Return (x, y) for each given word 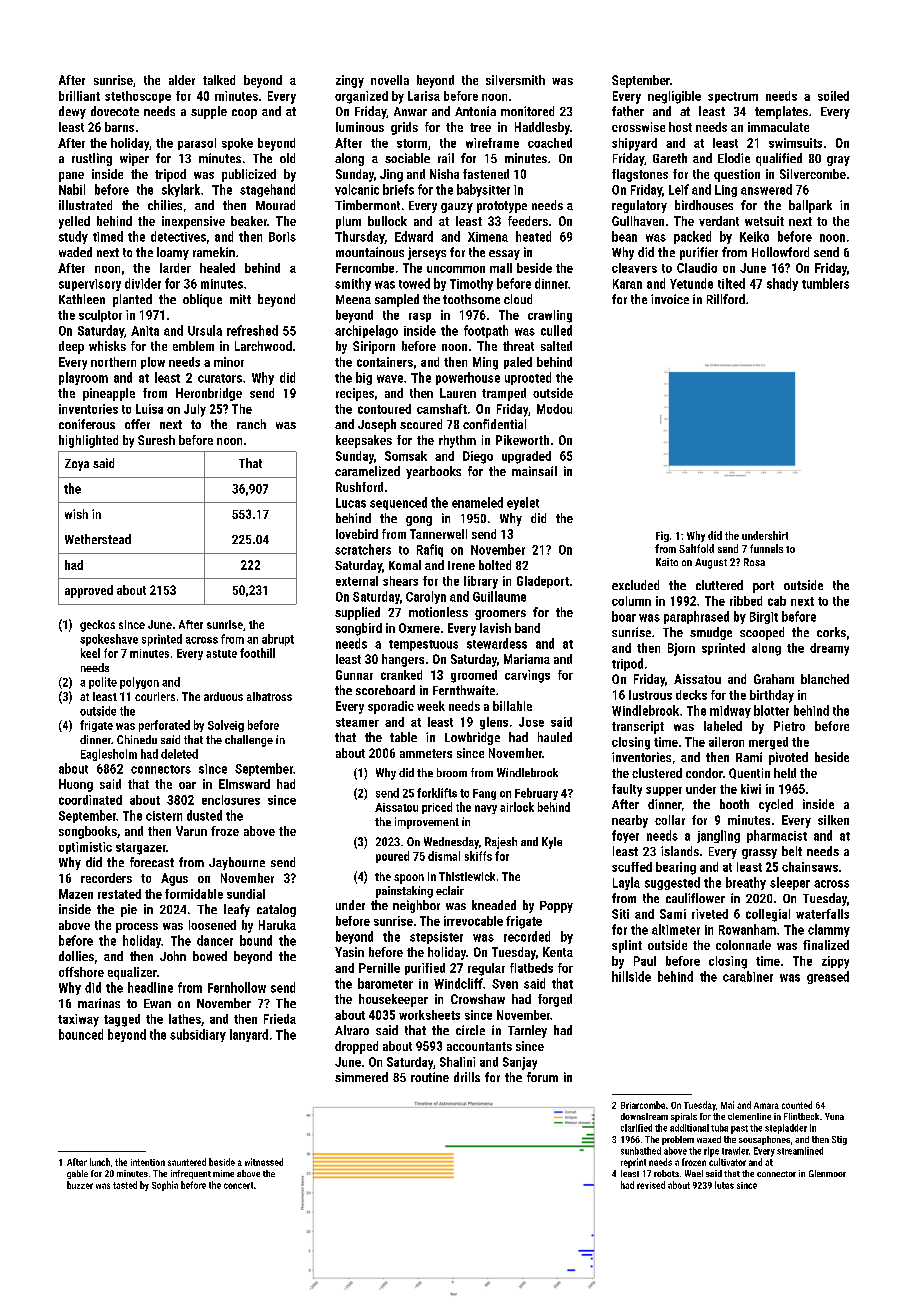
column (631, 601)
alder (182, 80)
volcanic (357, 189)
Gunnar (354, 675)
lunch (100, 1162)
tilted (731, 283)
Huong (76, 785)
